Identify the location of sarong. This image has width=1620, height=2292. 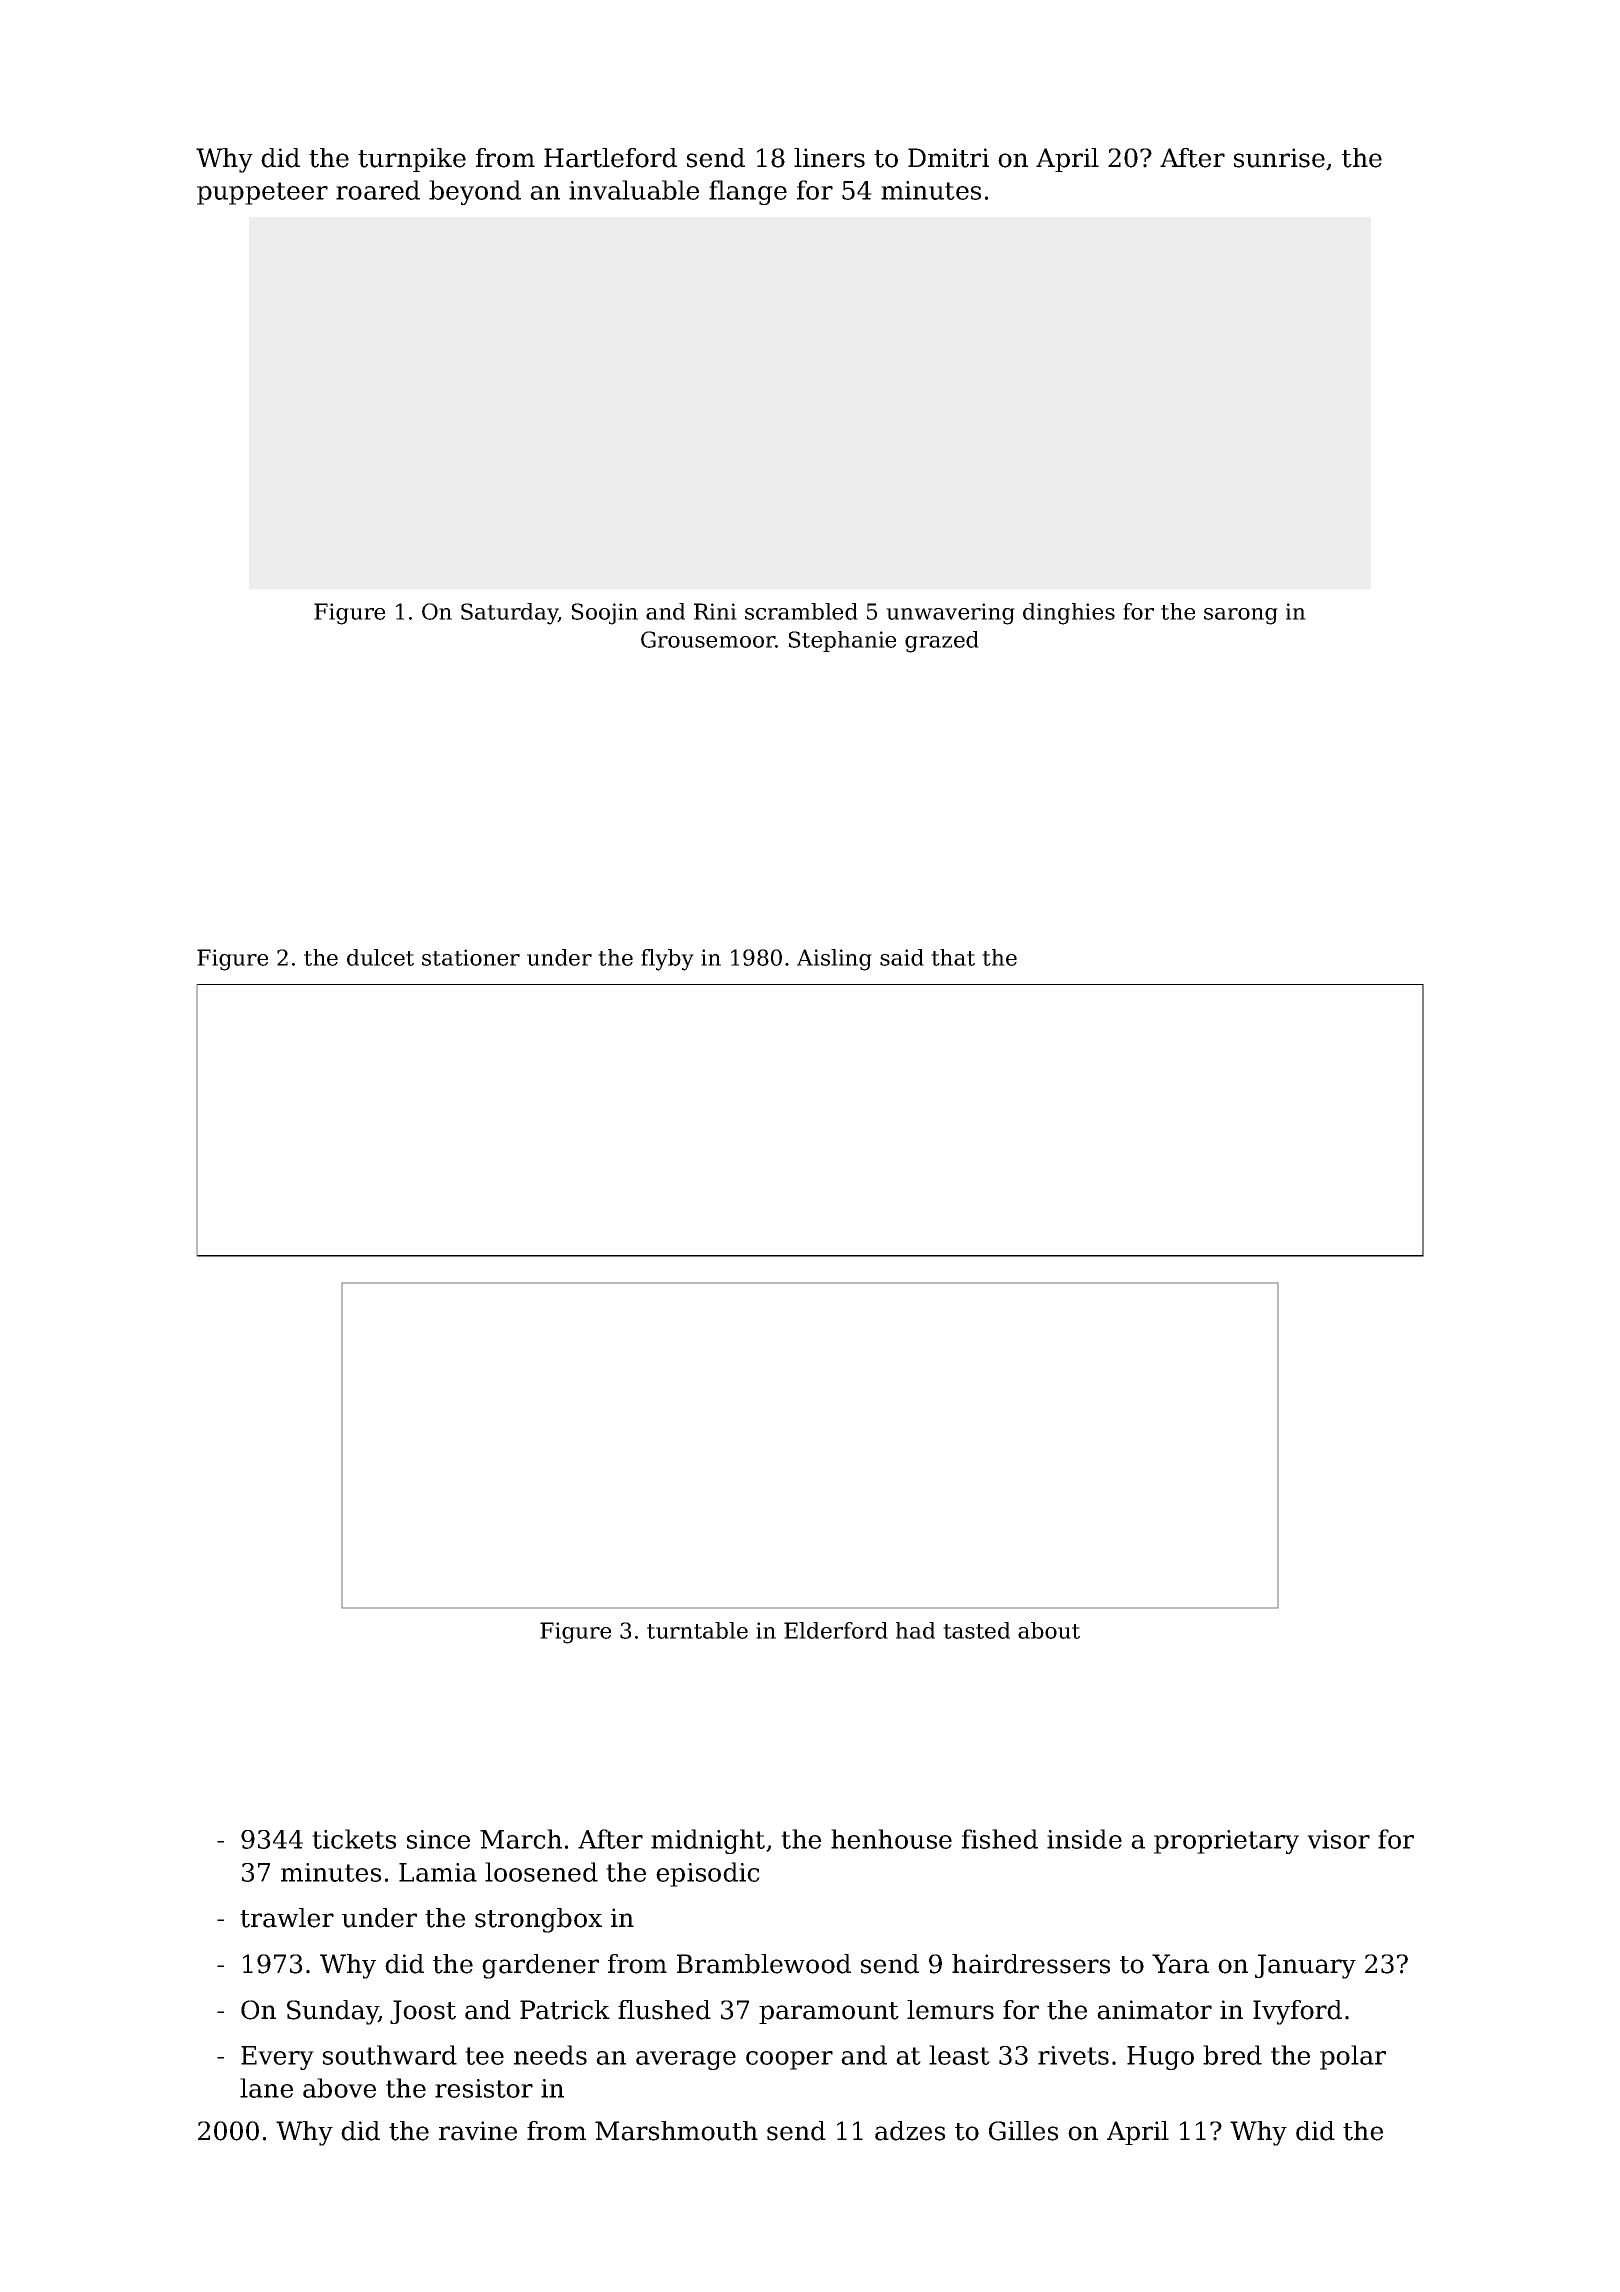
(1241, 616).
